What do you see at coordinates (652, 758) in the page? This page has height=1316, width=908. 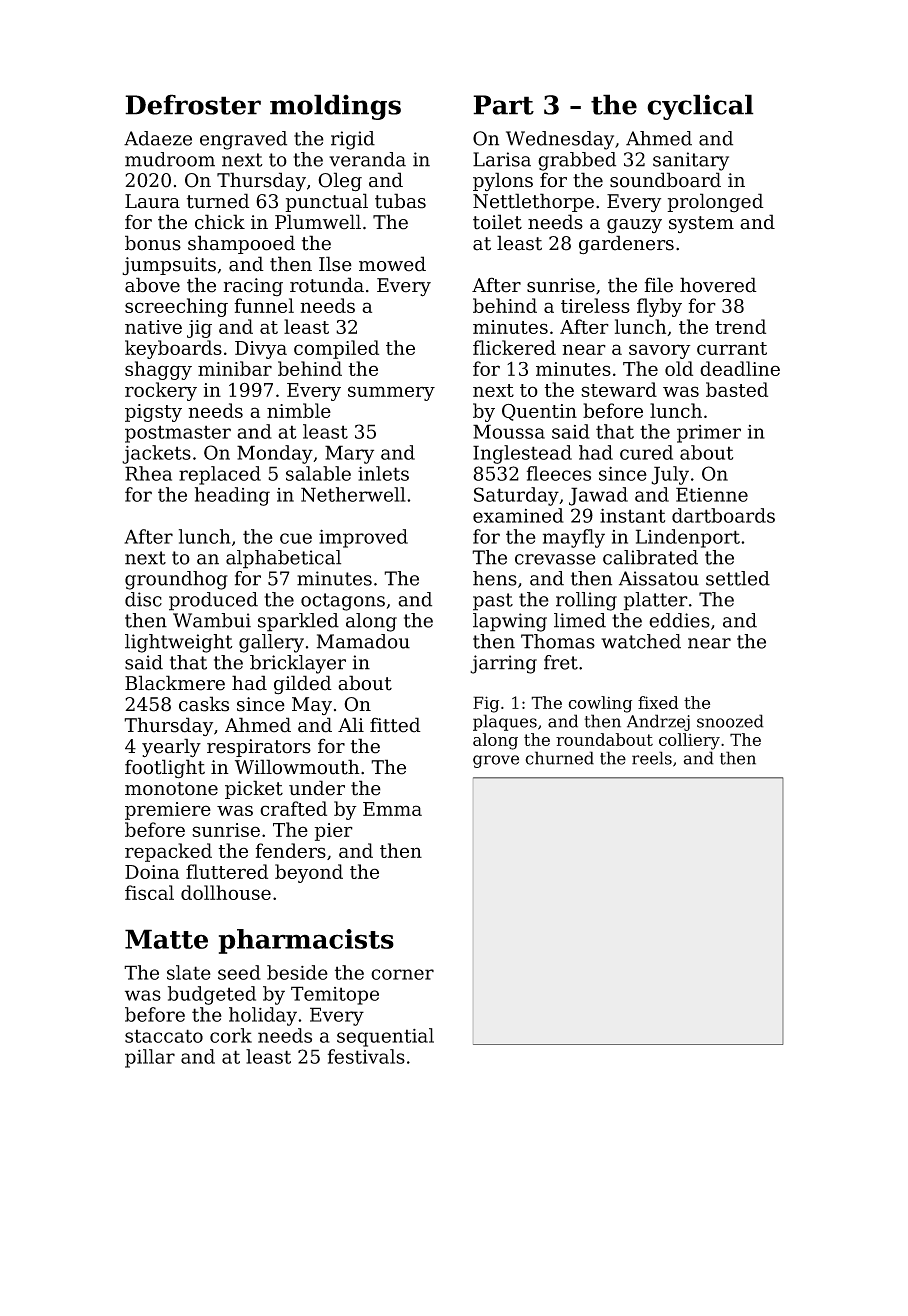 I see `reels` at bounding box center [652, 758].
